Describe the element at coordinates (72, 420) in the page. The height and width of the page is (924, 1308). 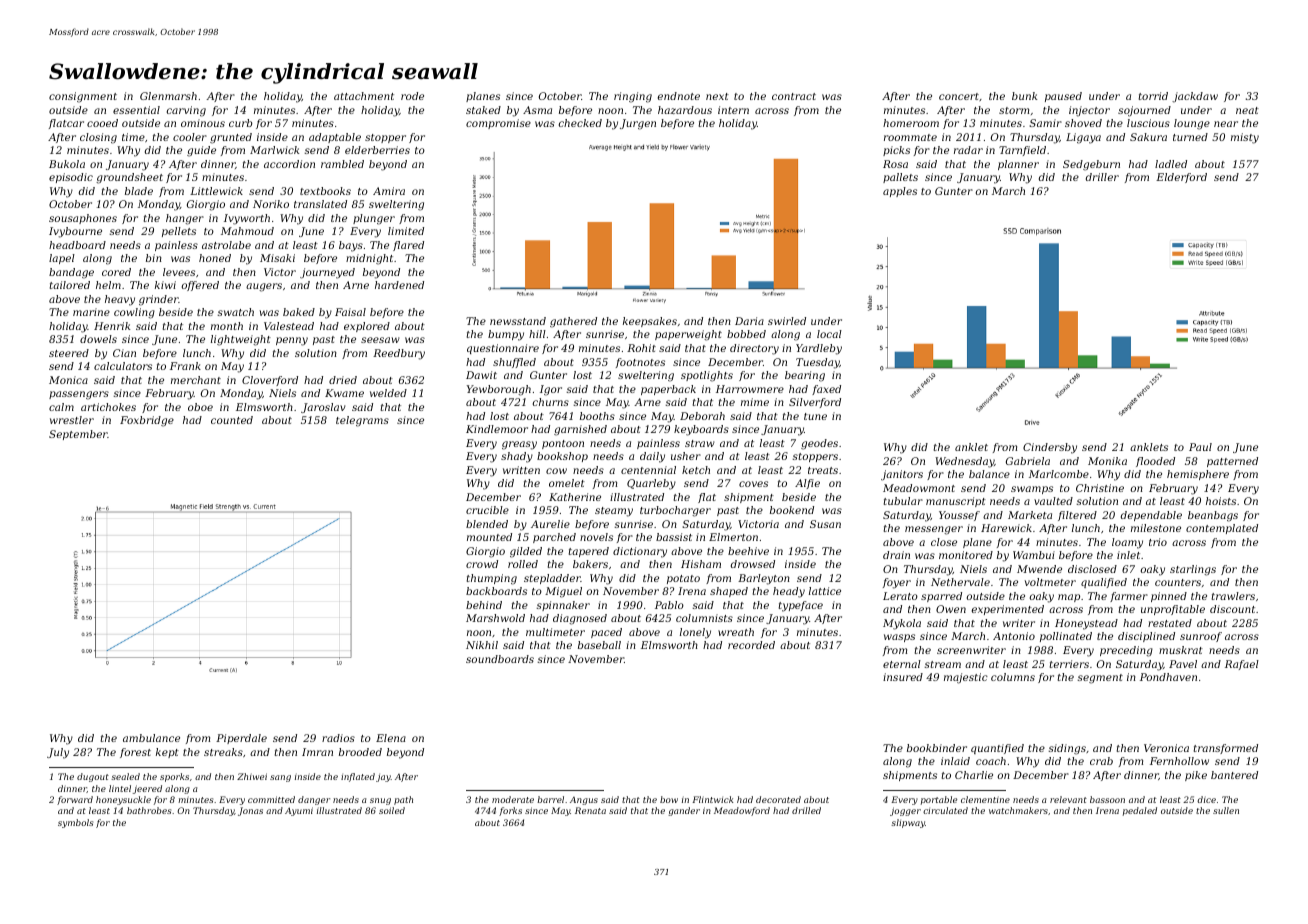
I see `wrestler` at that location.
